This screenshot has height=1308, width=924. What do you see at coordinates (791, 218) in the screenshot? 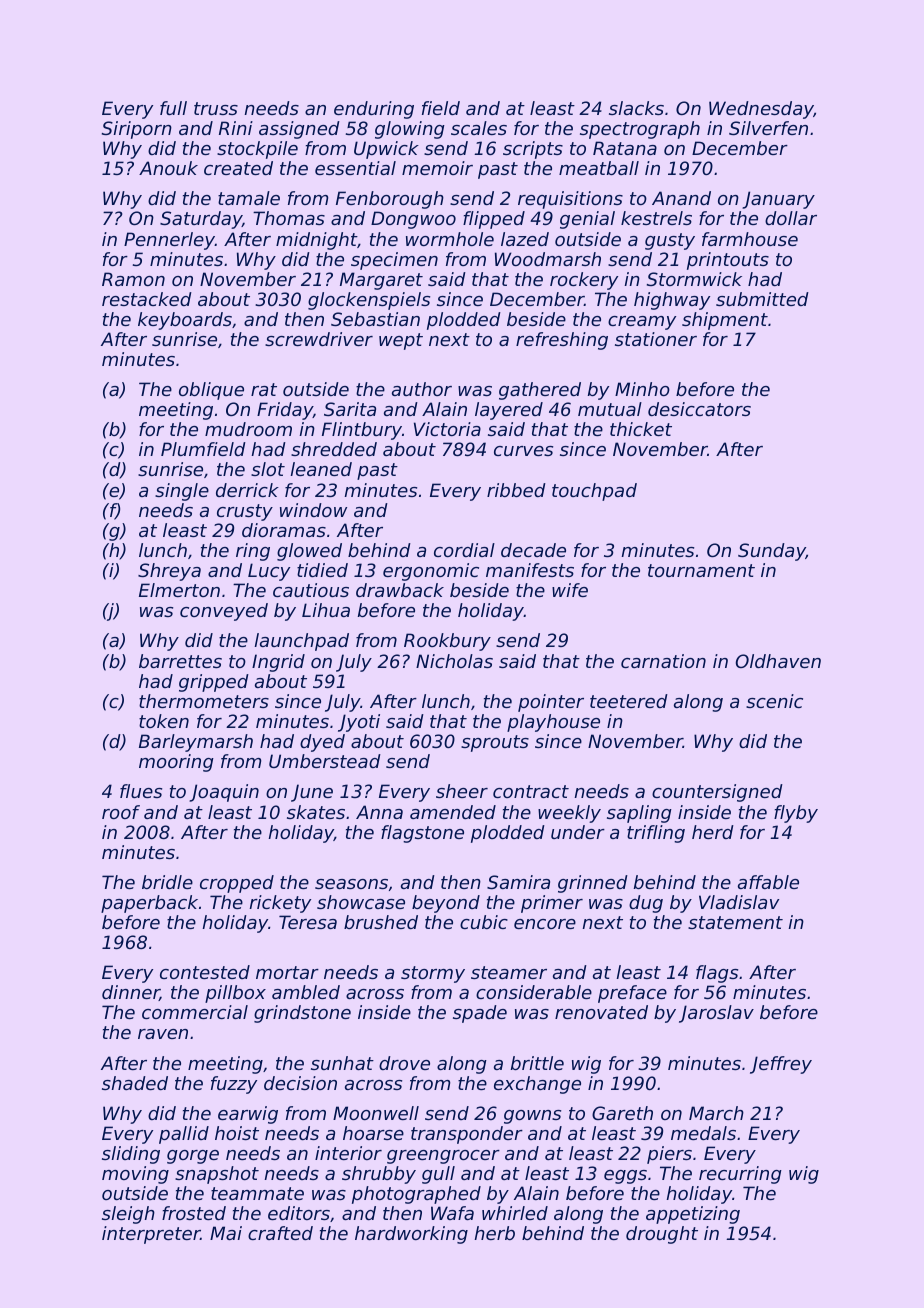
I see `dollar` at bounding box center [791, 218].
